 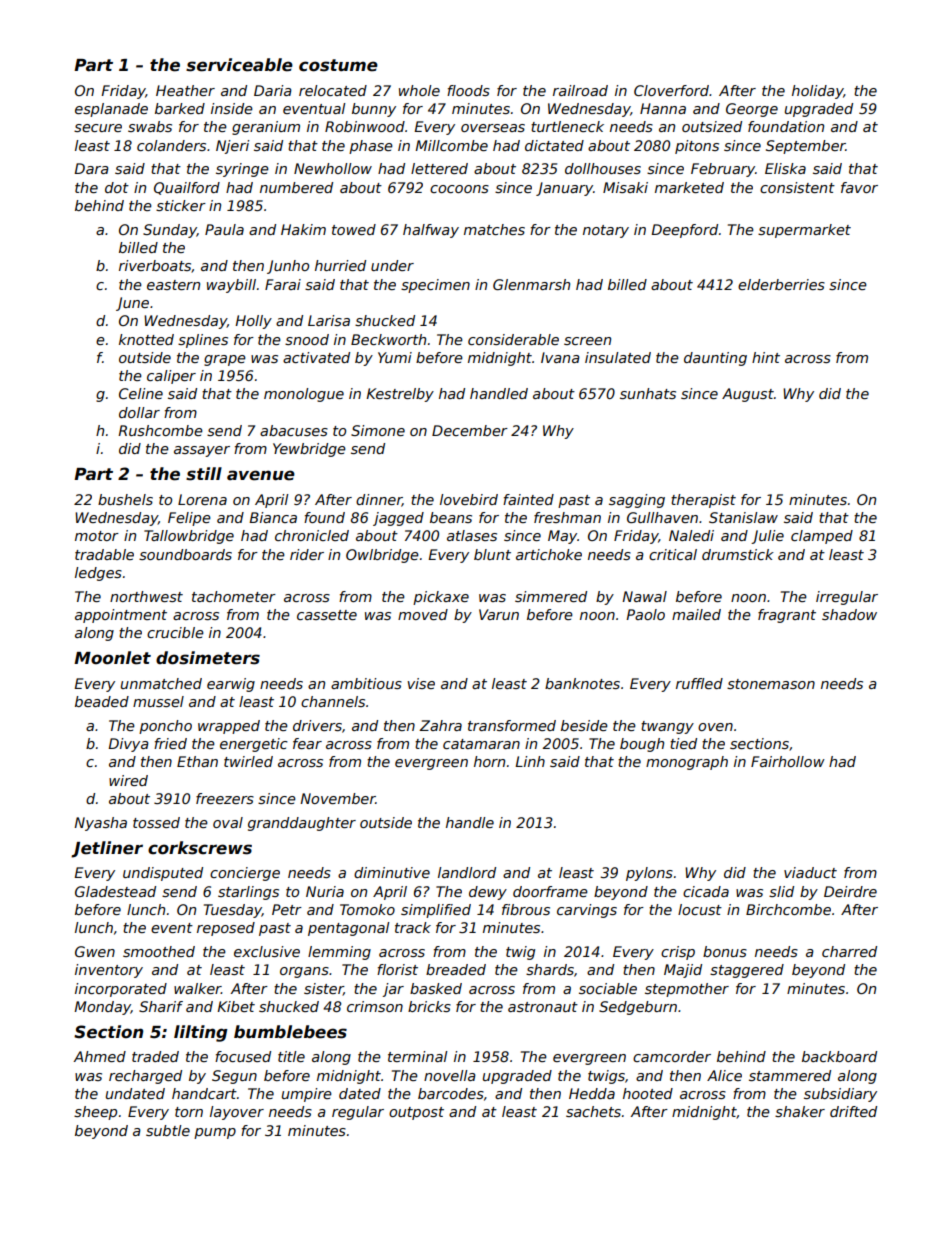 I want to click on floods, so click(x=468, y=90).
